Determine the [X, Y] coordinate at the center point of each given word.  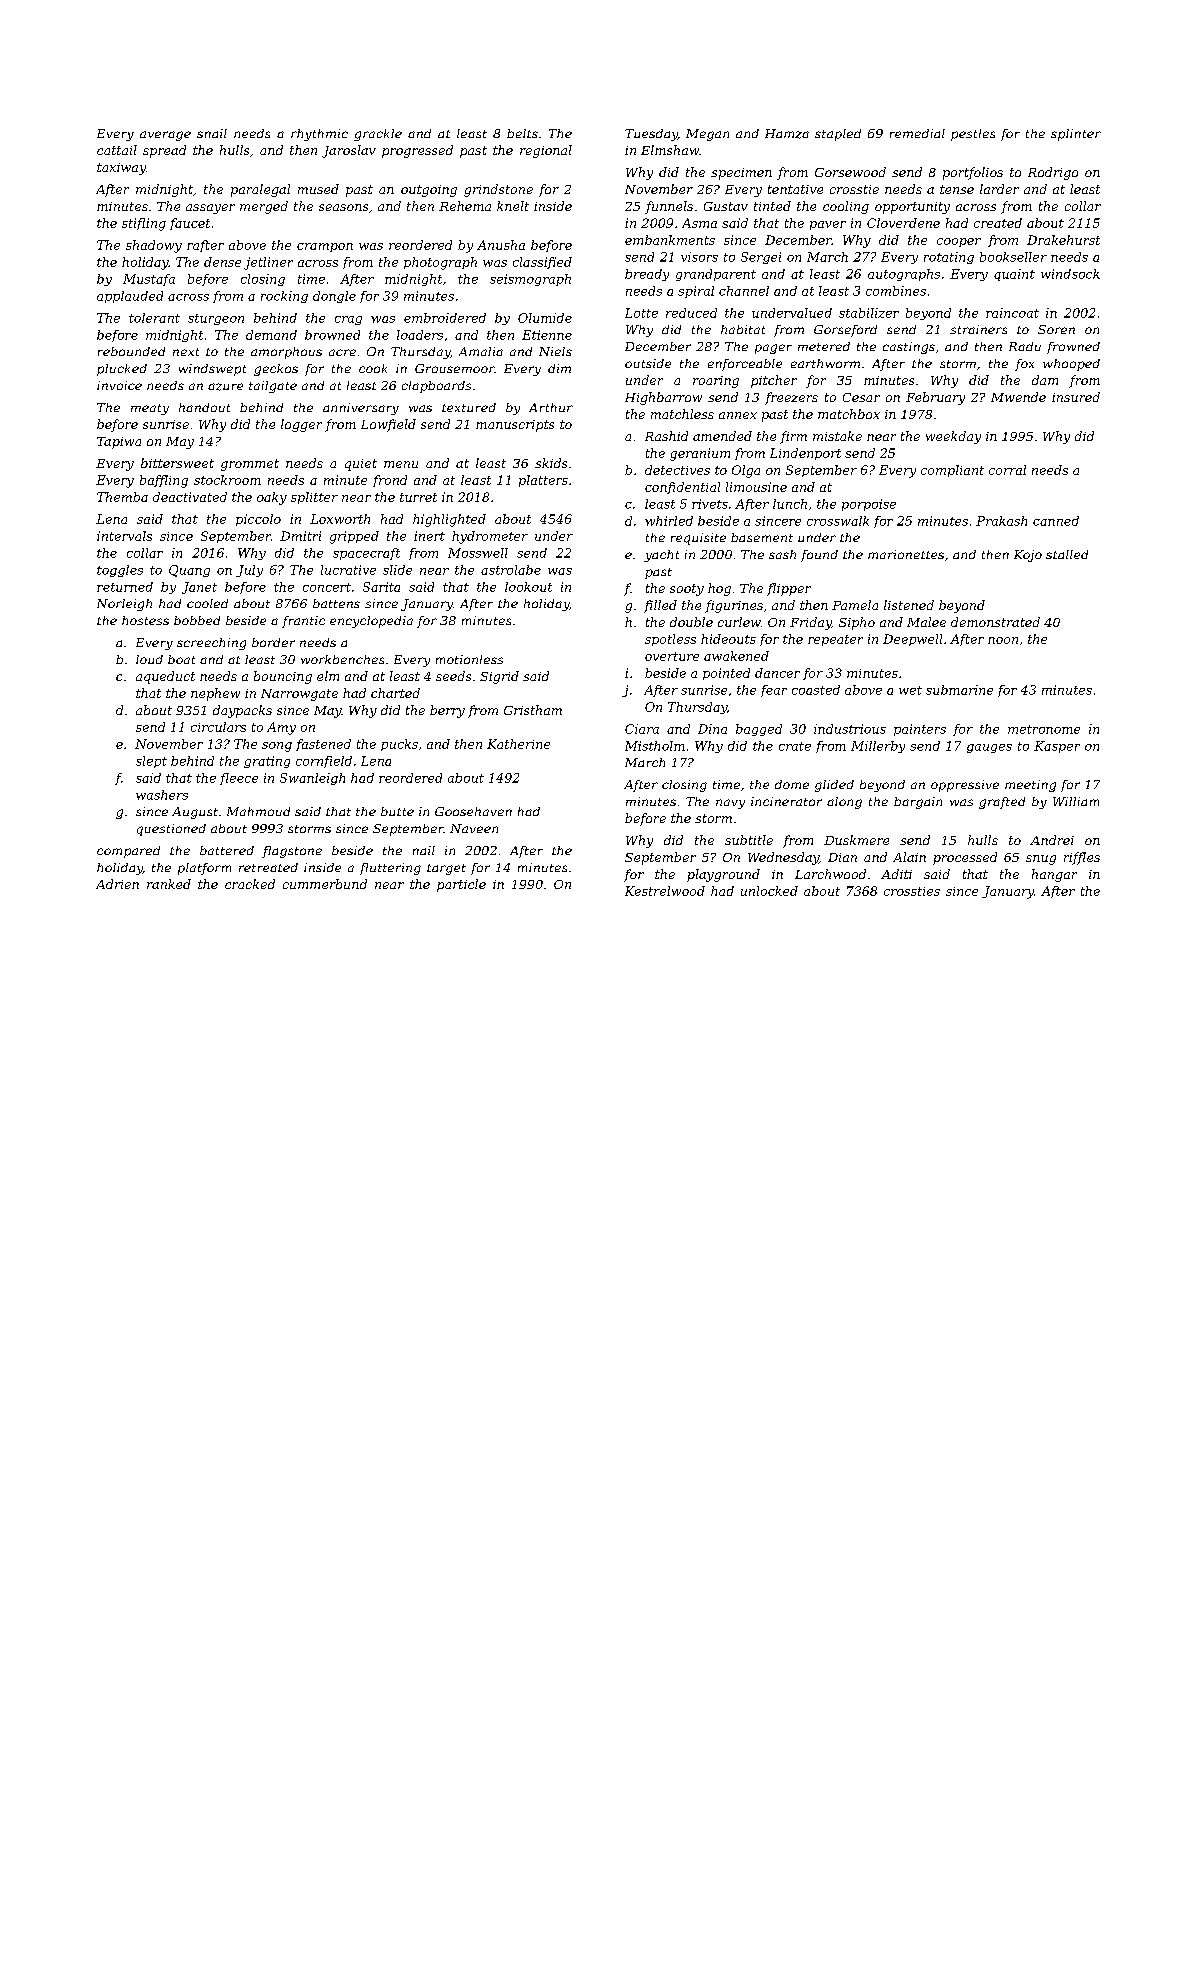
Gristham [533, 710]
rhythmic [319, 135]
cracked [250, 884]
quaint [1014, 275]
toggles [120, 571]
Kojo [1028, 556]
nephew [215, 694]
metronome [1044, 729]
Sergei [761, 258]
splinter [1076, 135]
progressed [417, 151]
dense [222, 262]
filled [660, 606]
